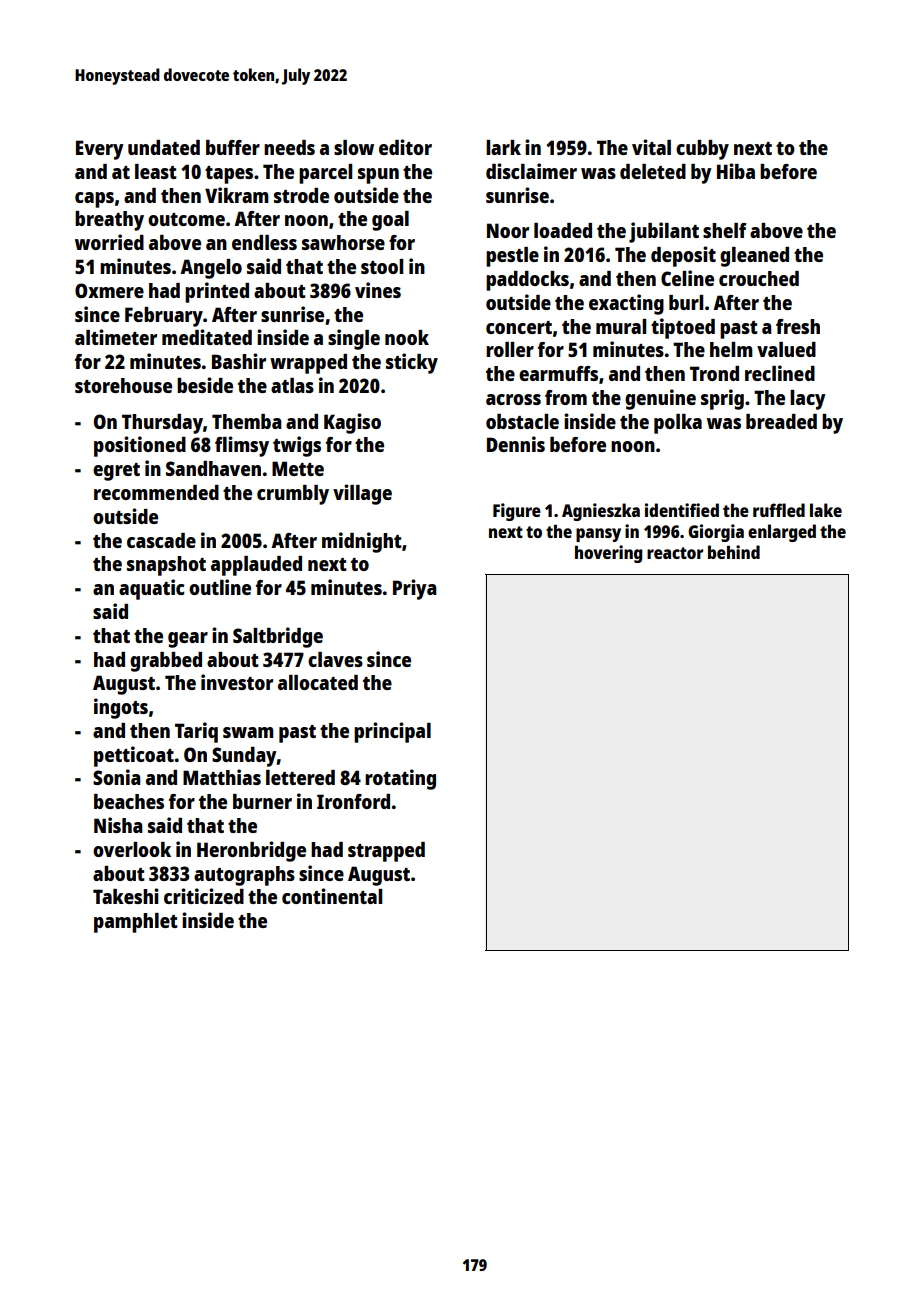  Describe the element at coordinates (382, 266) in the screenshot. I see `stool` at that location.
